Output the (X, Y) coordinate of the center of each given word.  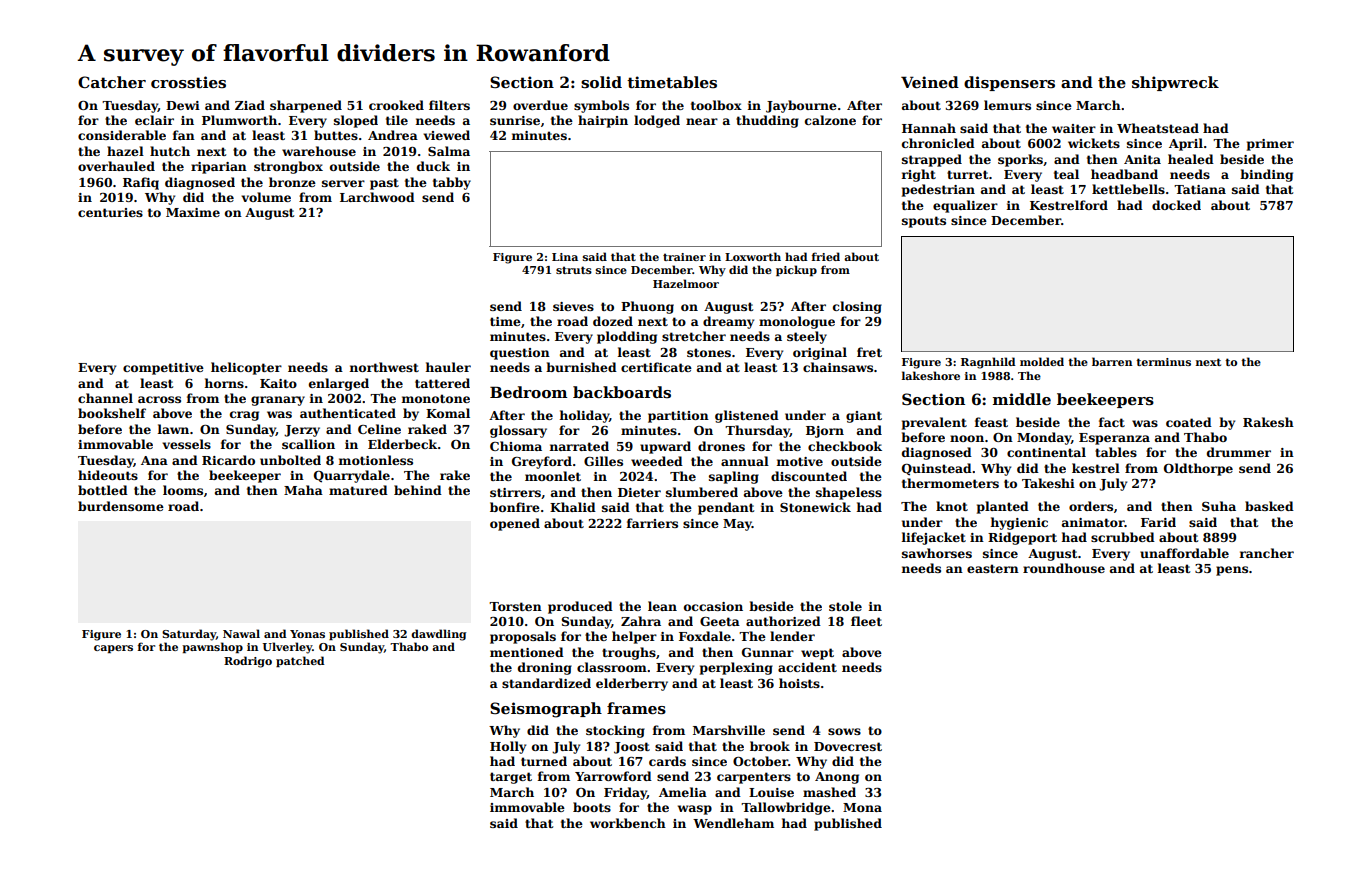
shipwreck (1175, 83)
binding (1266, 175)
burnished (581, 367)
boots (592, 807)
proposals (523, 637)
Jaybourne (801, 106)
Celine (379, 429)
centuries (110, 212)
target (511, 778)
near (702, 121)
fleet (866, 621)
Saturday (189, 635)
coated (1189, 422)
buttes (336, 135)
